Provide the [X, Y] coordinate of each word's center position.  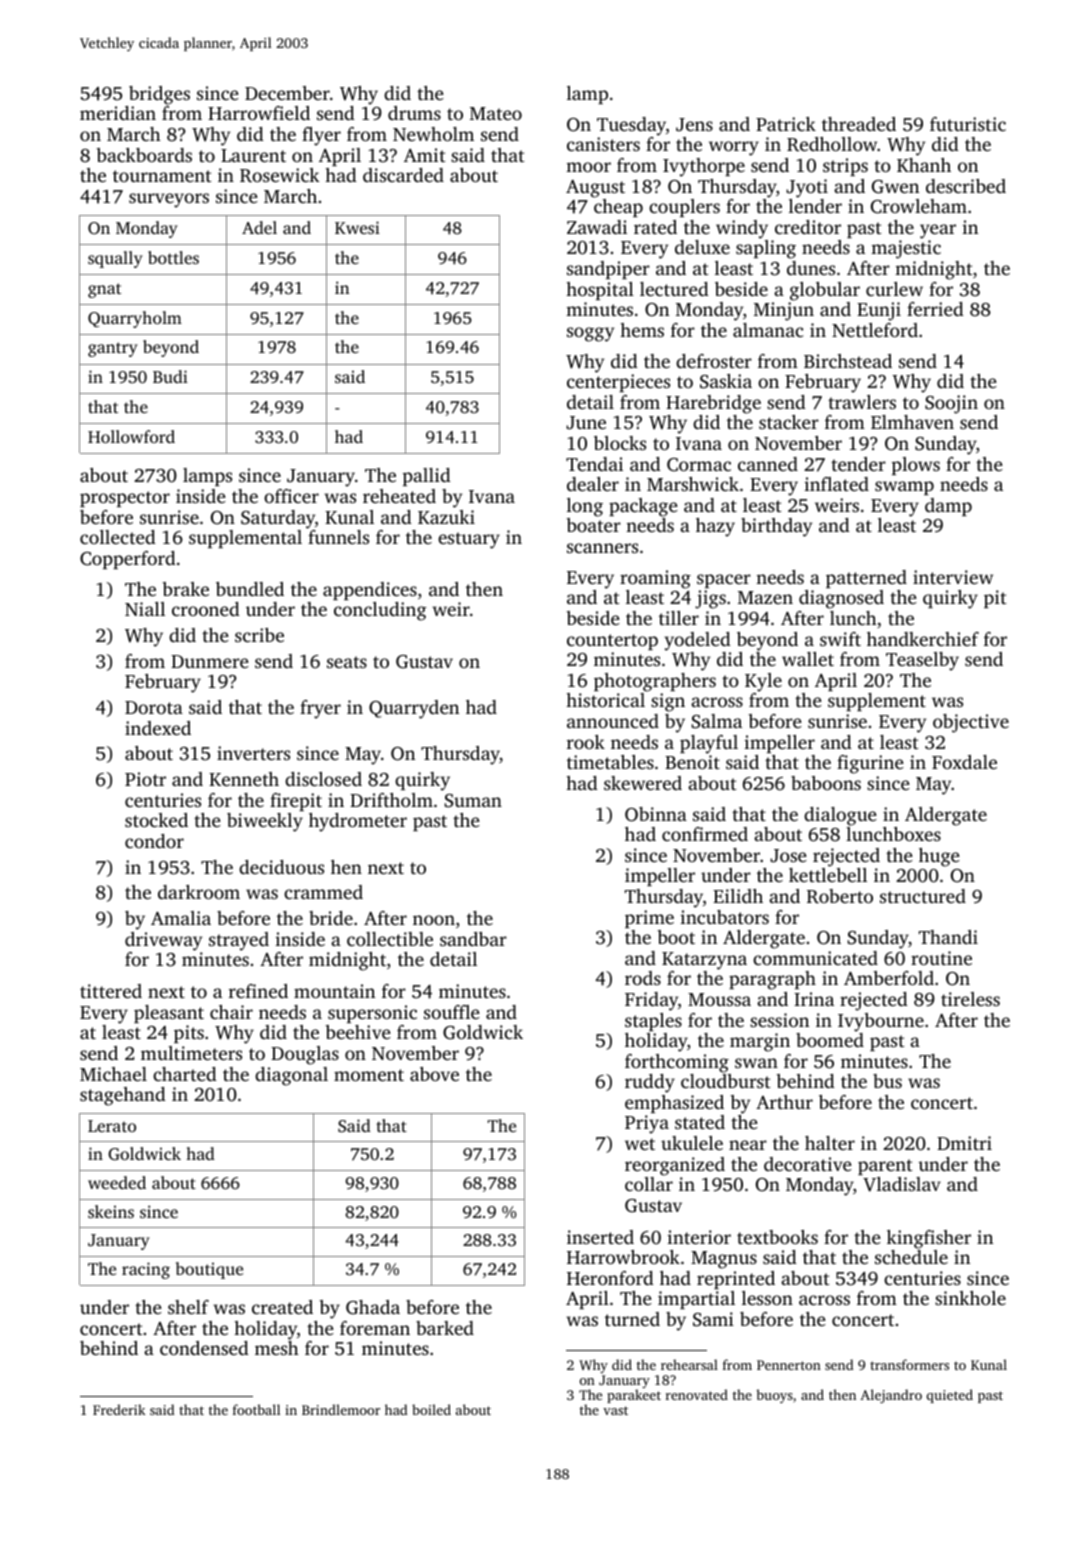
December [287, 93]
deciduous [281, 867]
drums [414, 113]
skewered [643, 783]
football [256, 1409]
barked [445, 1328]
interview [953, 577]
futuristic [968, 124]
